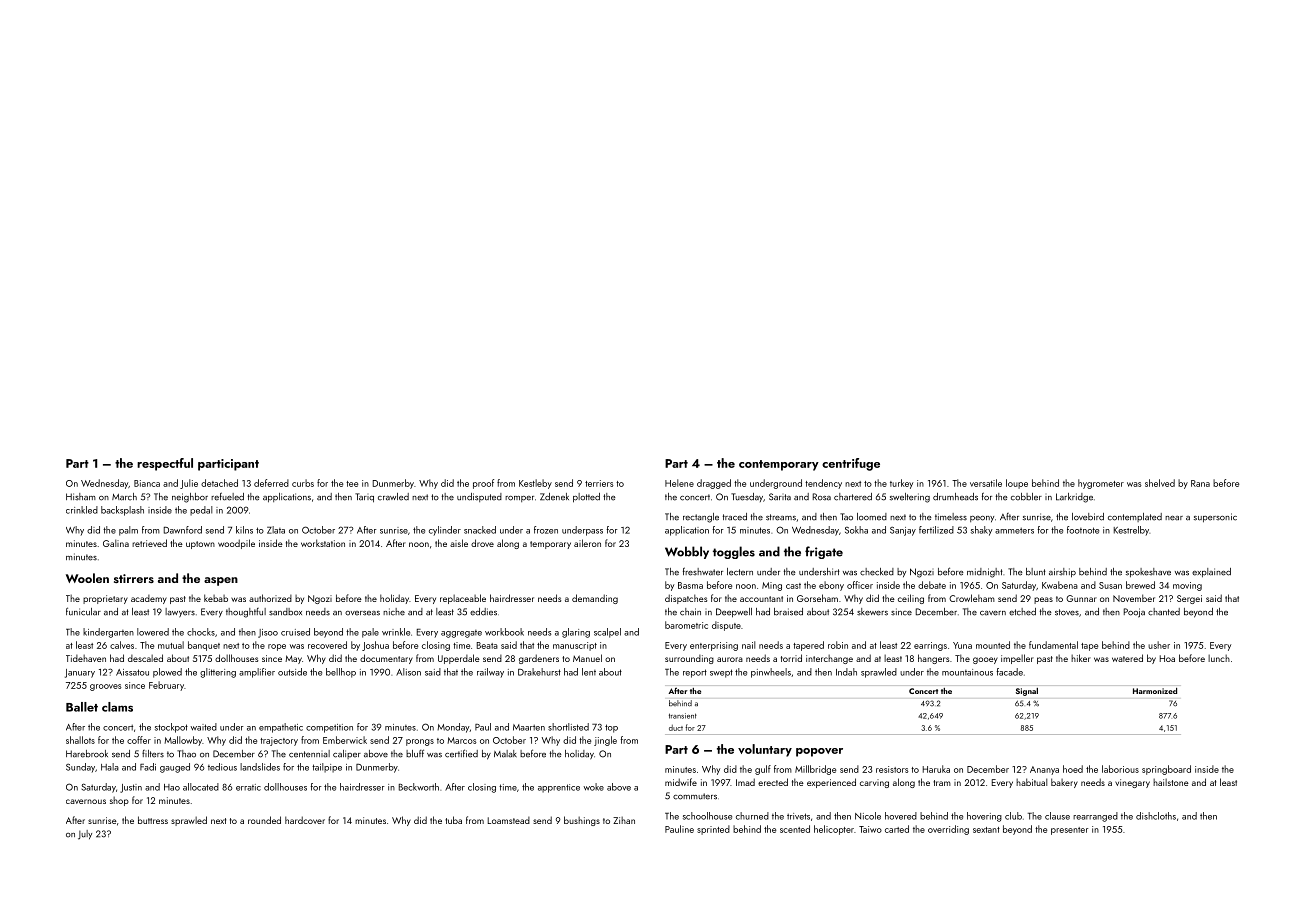  Describe the element at coordinates (986, 483) in the screenshot. I see `versatile` at that location.
